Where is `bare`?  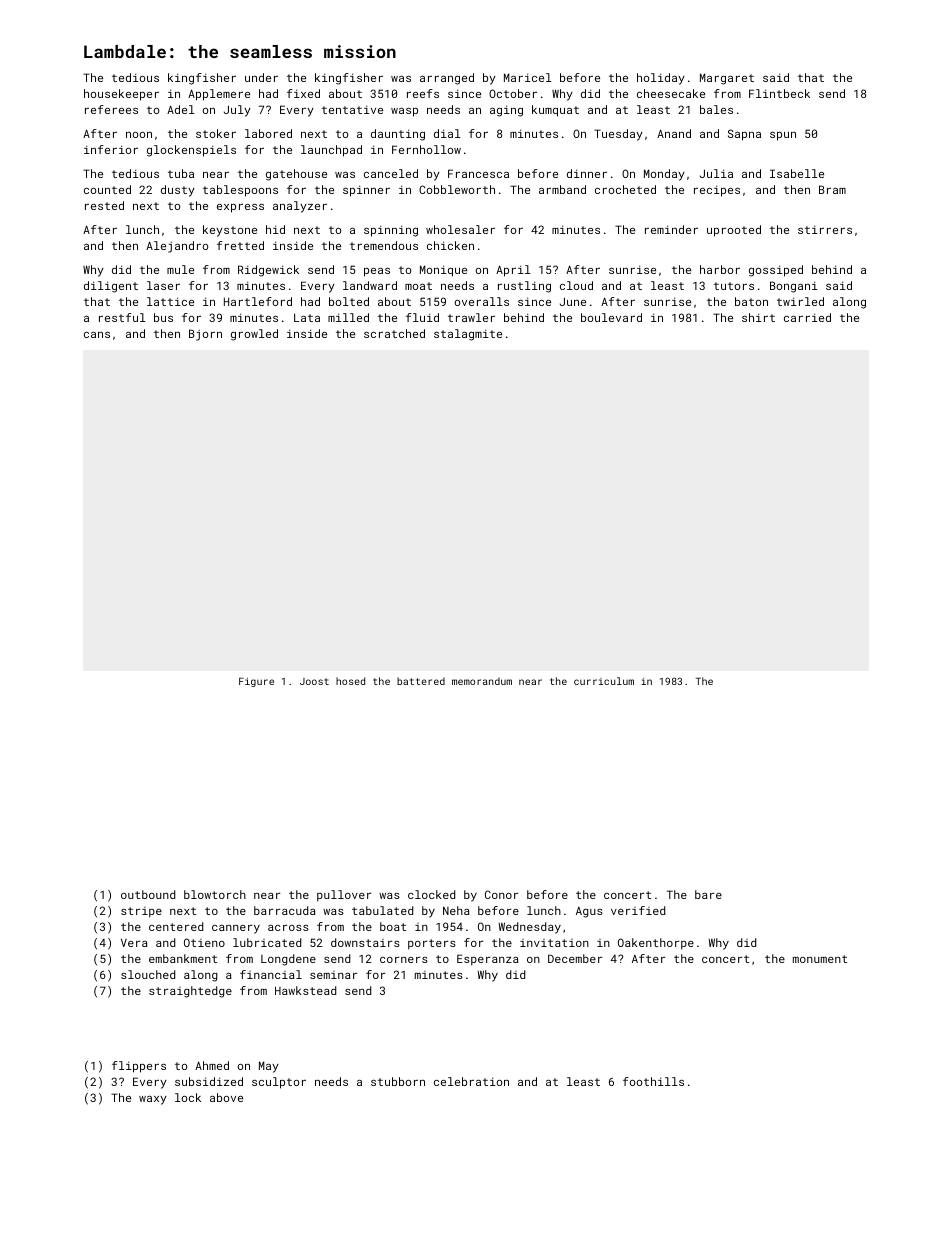 bare is located at coordinates (708, 894).
